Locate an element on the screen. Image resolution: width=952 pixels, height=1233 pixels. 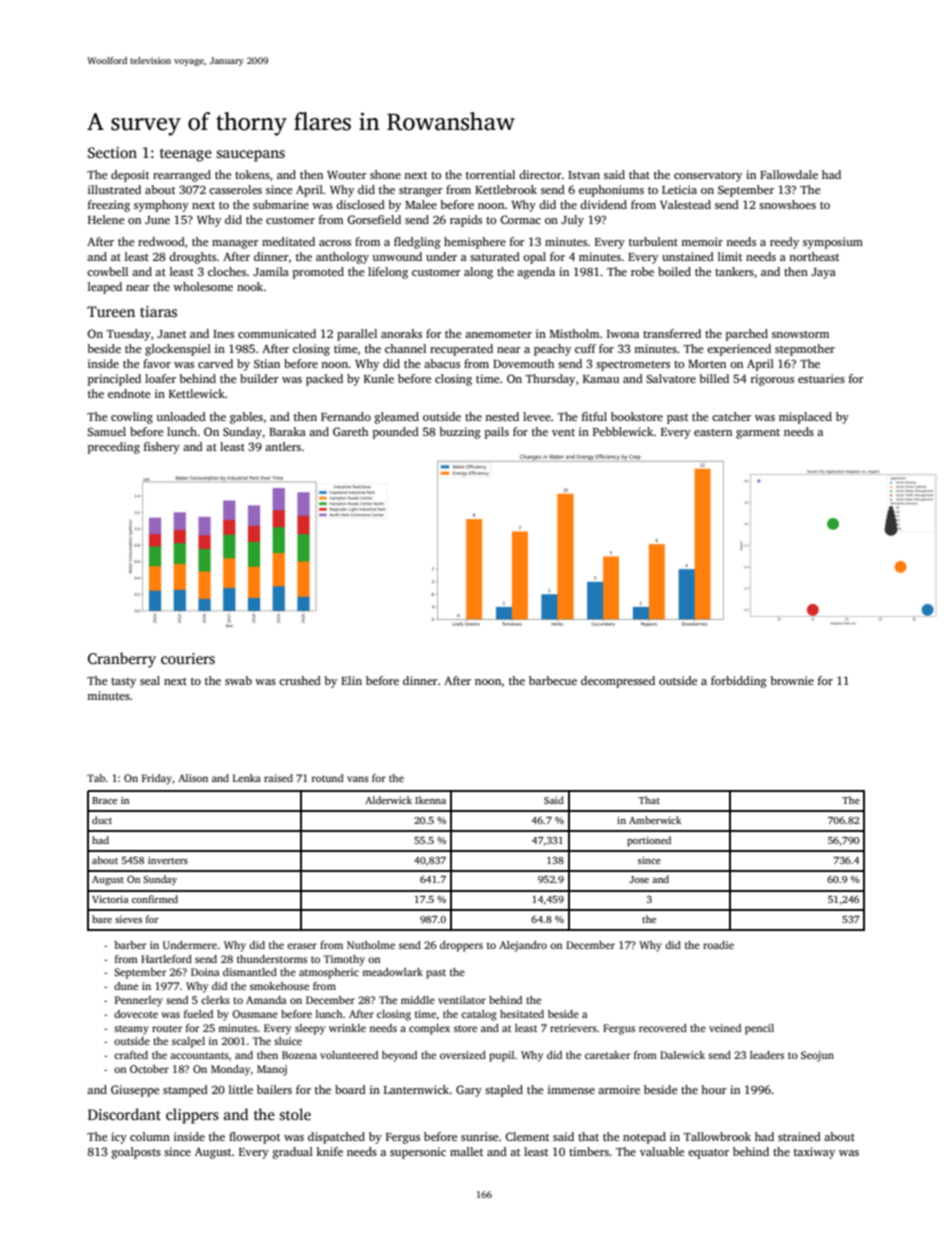
vans is located at coordinates (358, 779).
